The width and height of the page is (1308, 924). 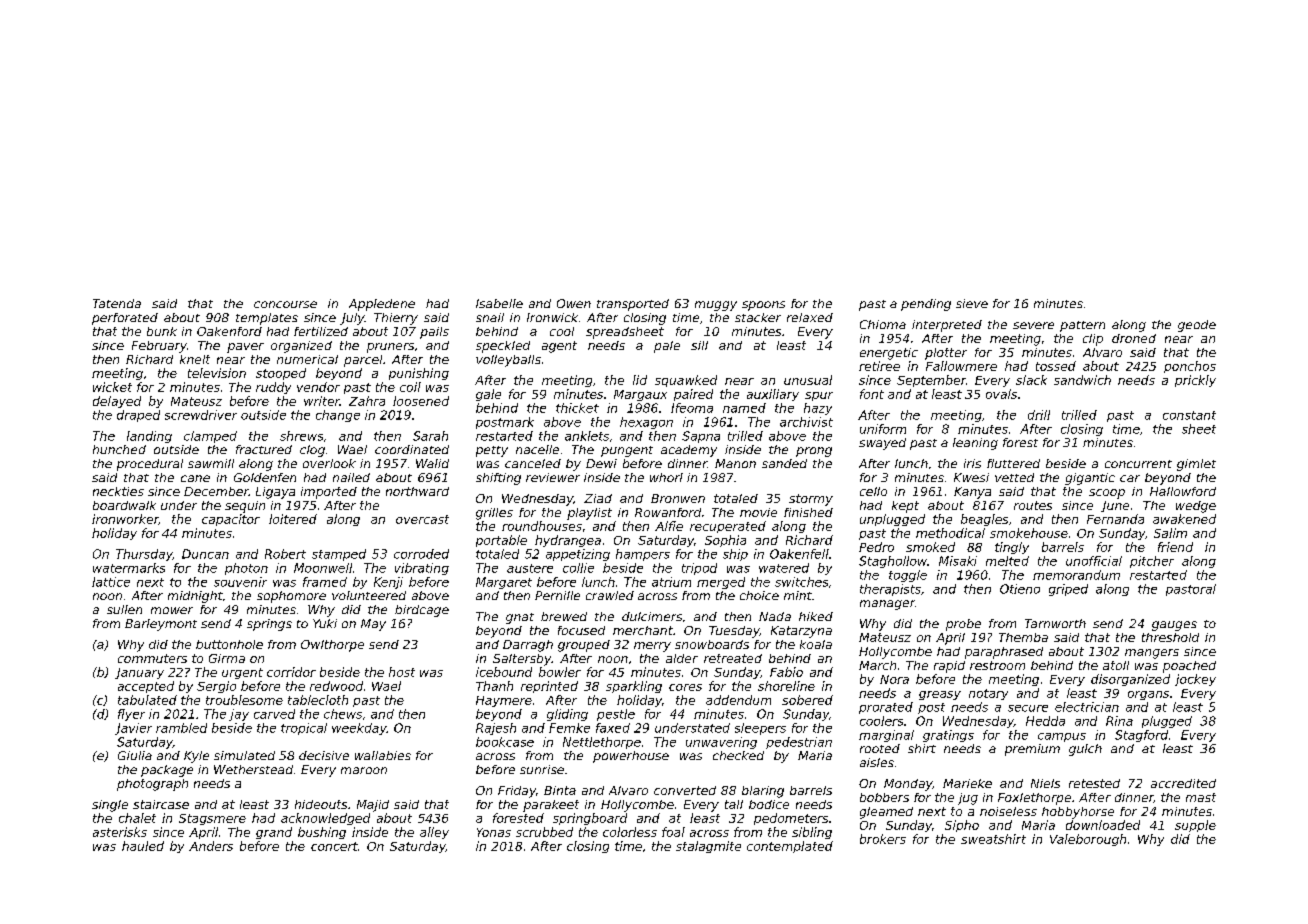 What do you see at coordinates (402, 672) in the page?
I see `host` at bounding box center [402, 672].
